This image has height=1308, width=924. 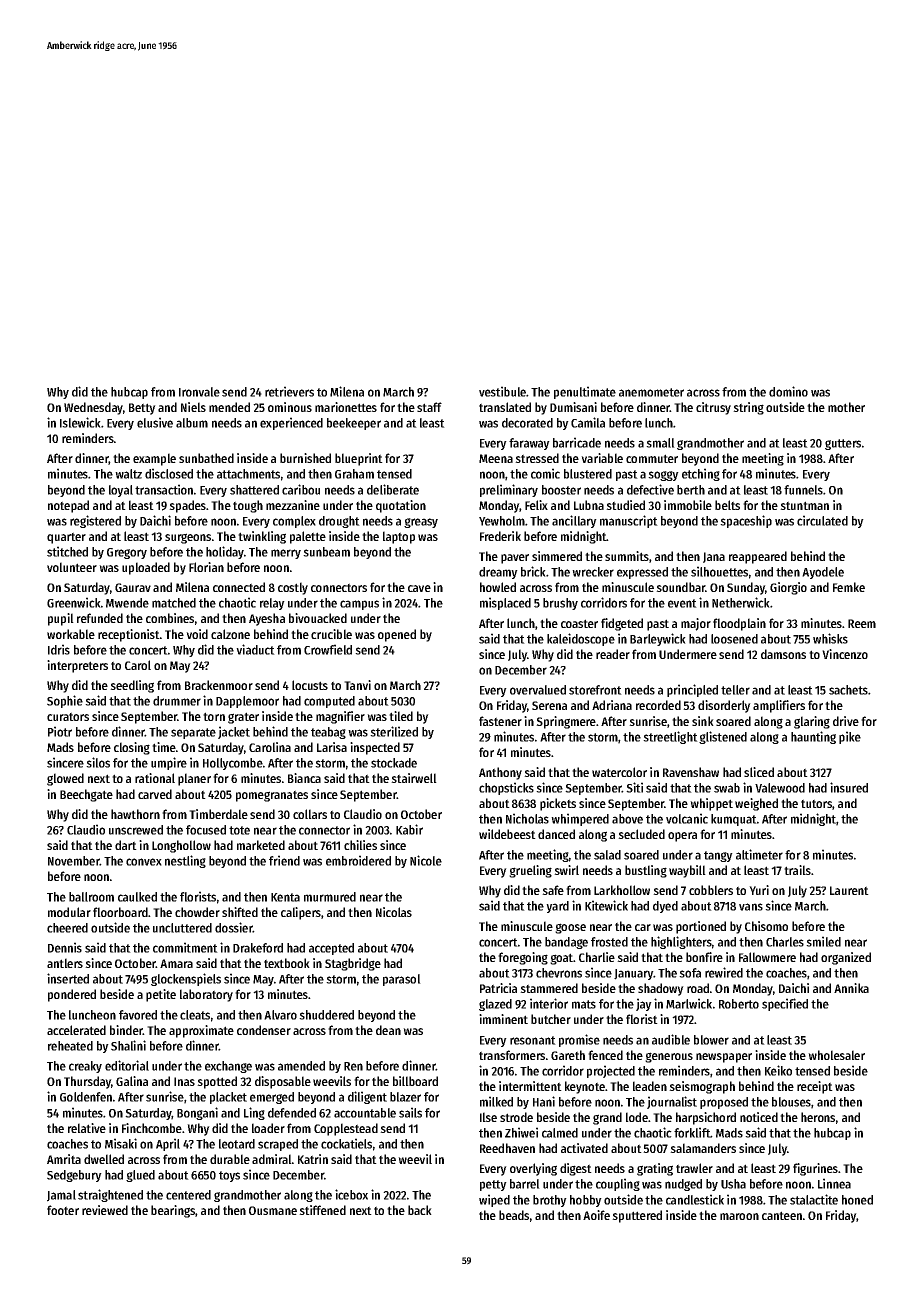 I want to click on parasol, so click(x=402, y=980).
